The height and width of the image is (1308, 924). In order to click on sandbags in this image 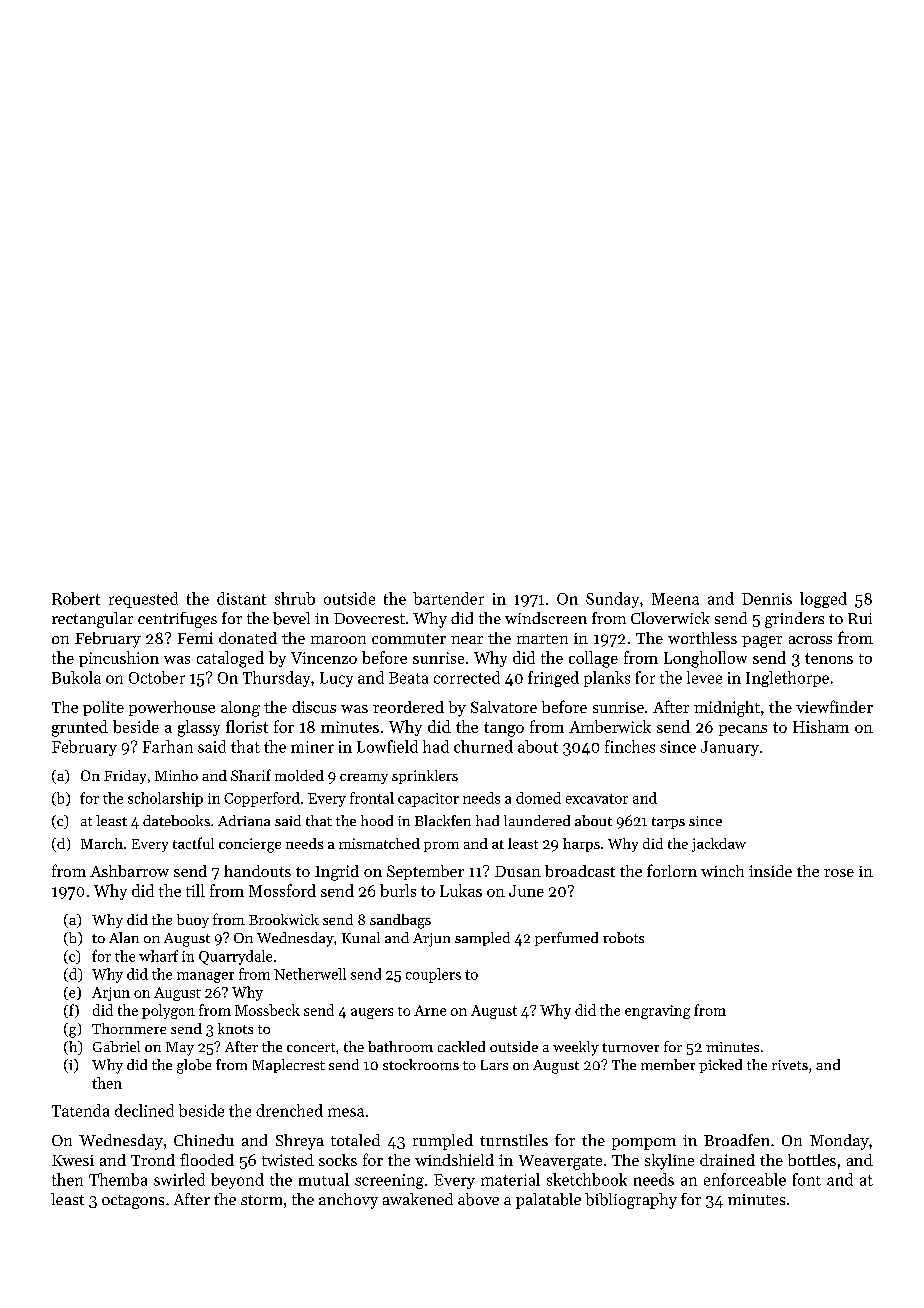, I will do `click(400, 921)`.
